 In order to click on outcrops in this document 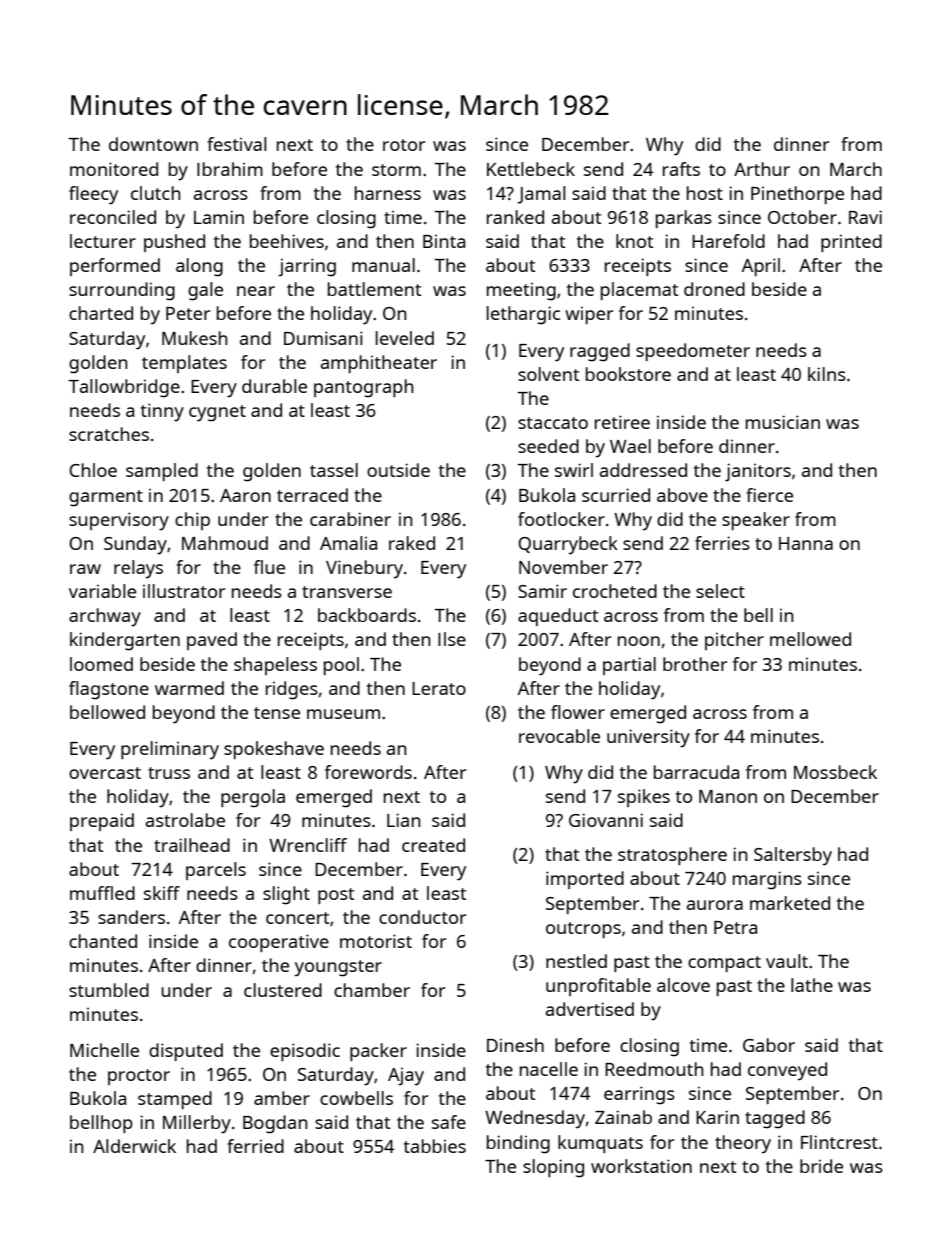, I will do `click(583, 930)`.
